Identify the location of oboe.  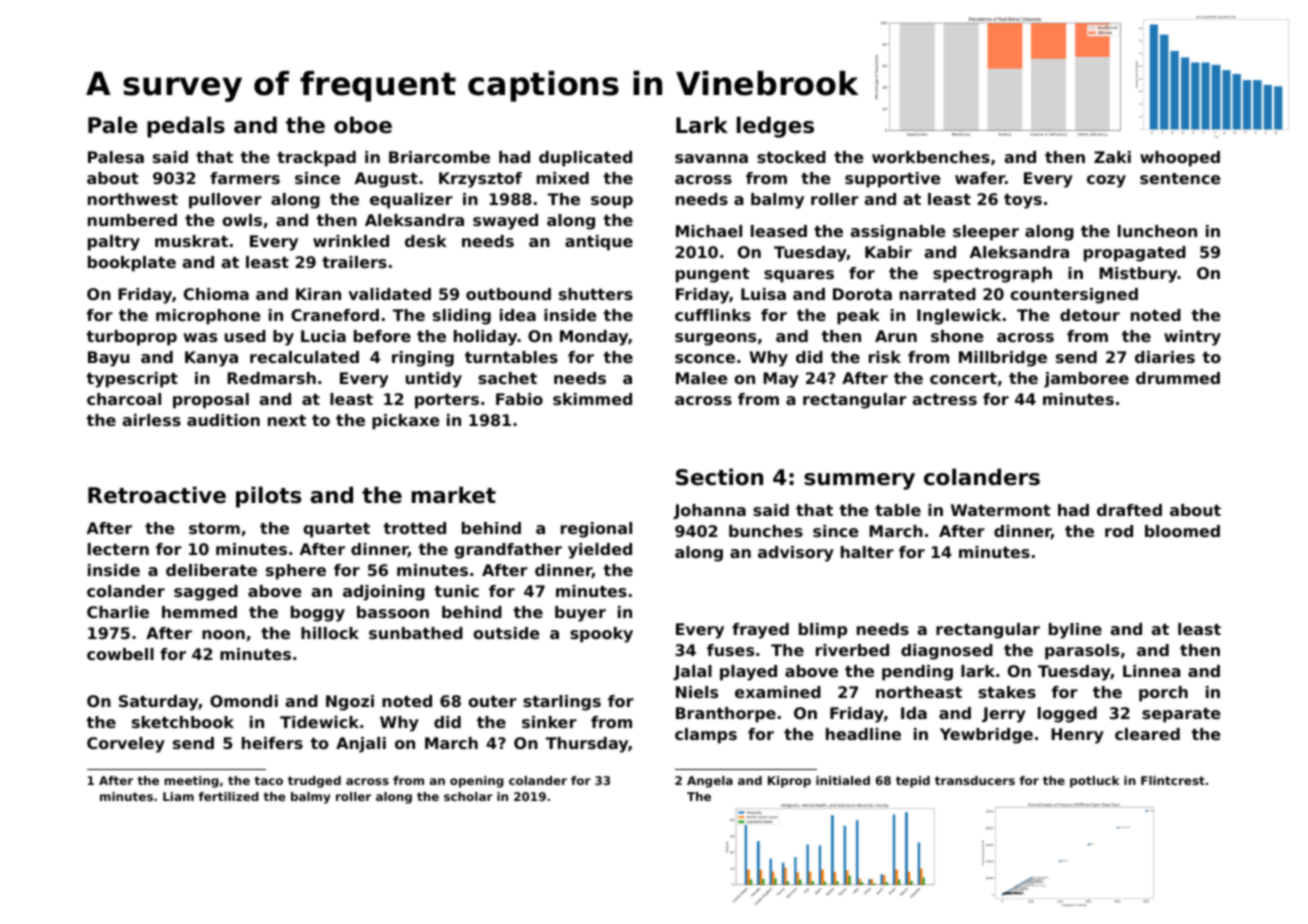
(363, 125).
